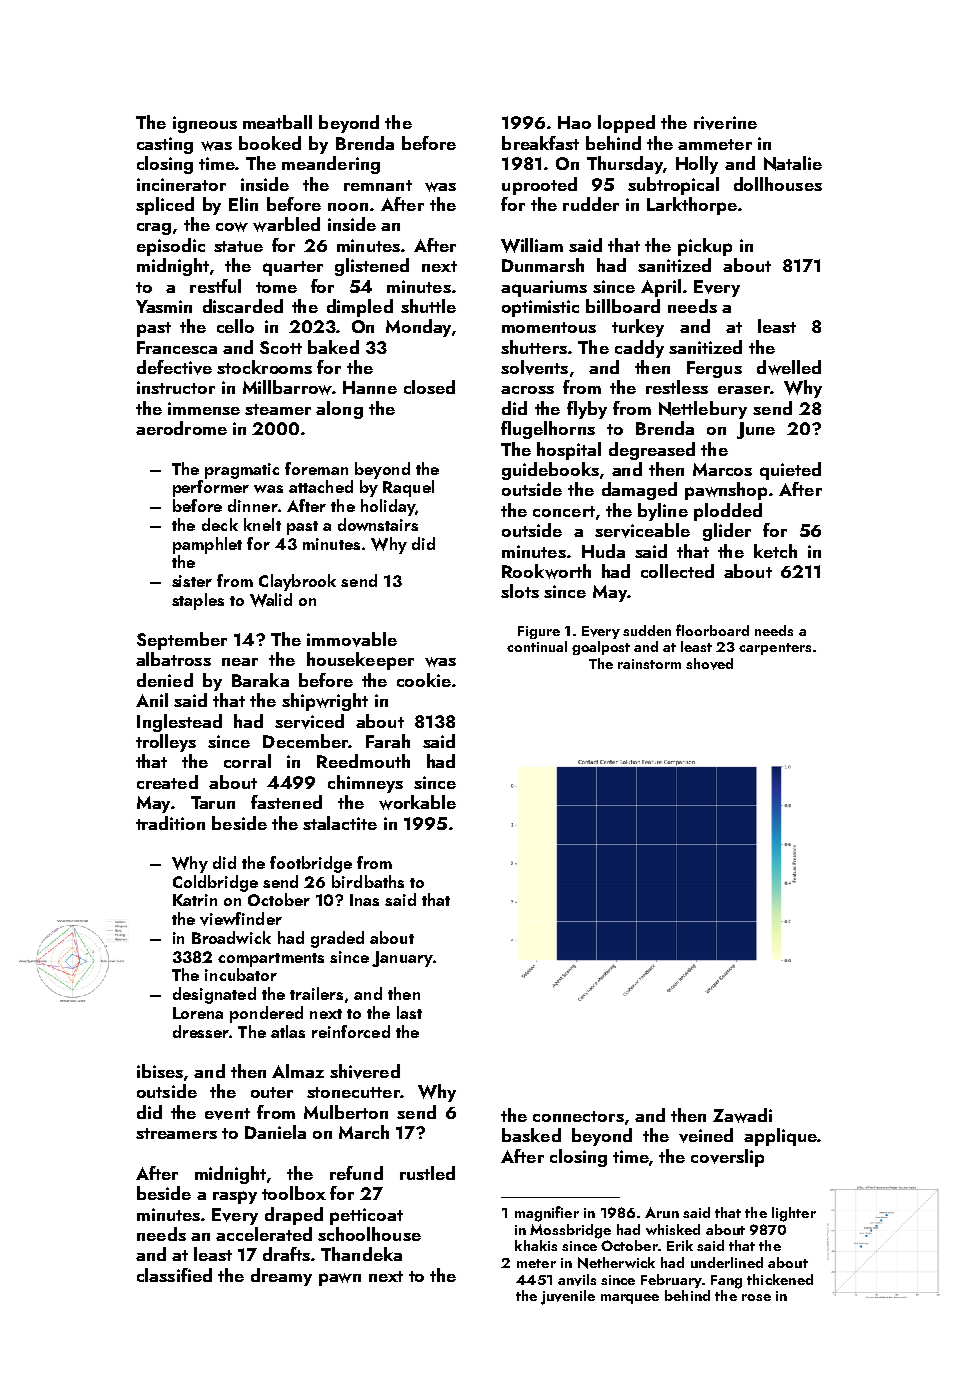 This screenshot has height=1387, width=958. What do you see at coordinates (170, 823) in the screenshot?
I see `tradition` at bounding box center [170, 823].
